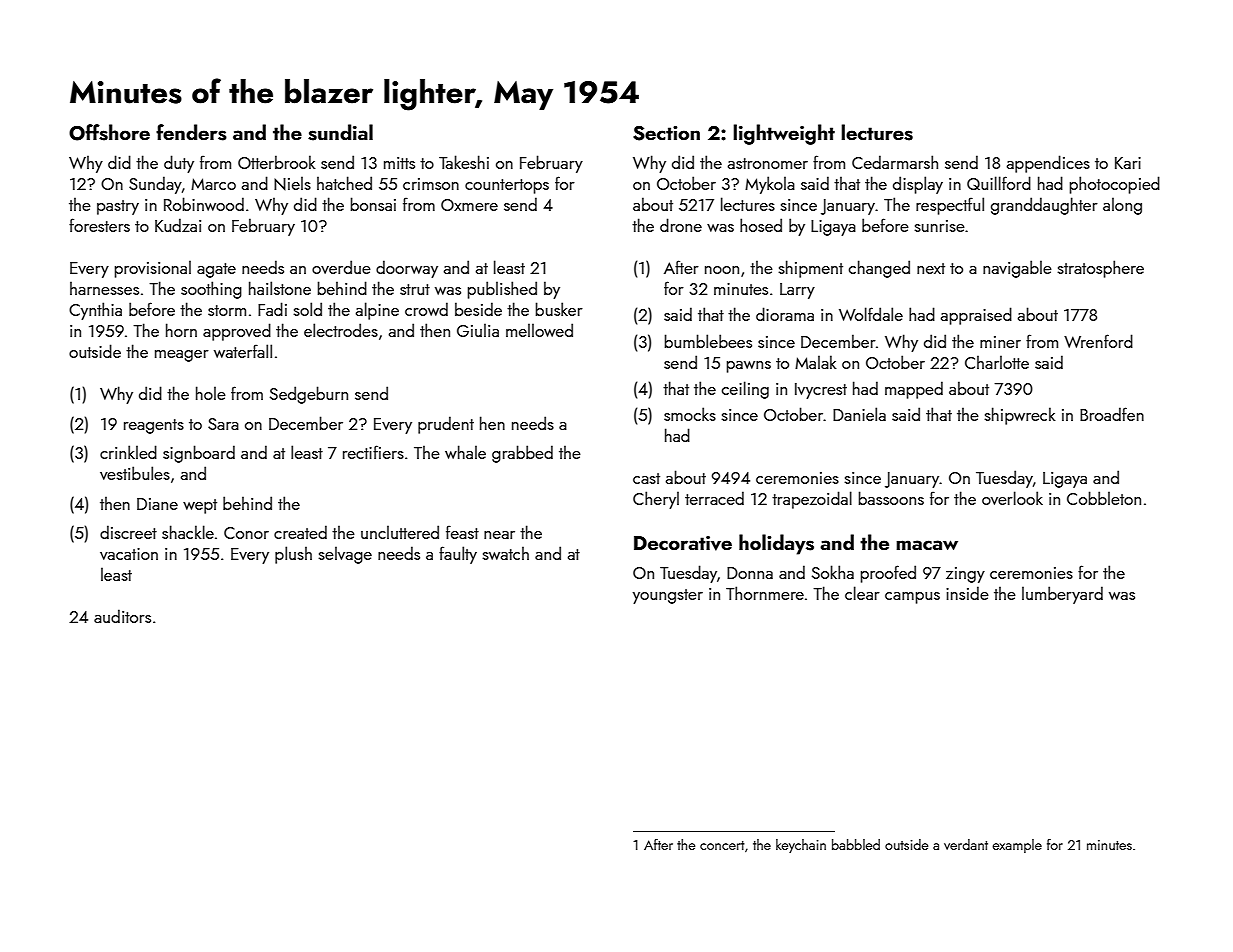 The width and height of the image is (1233, 952). I want to click on next, so click(931, 268).
